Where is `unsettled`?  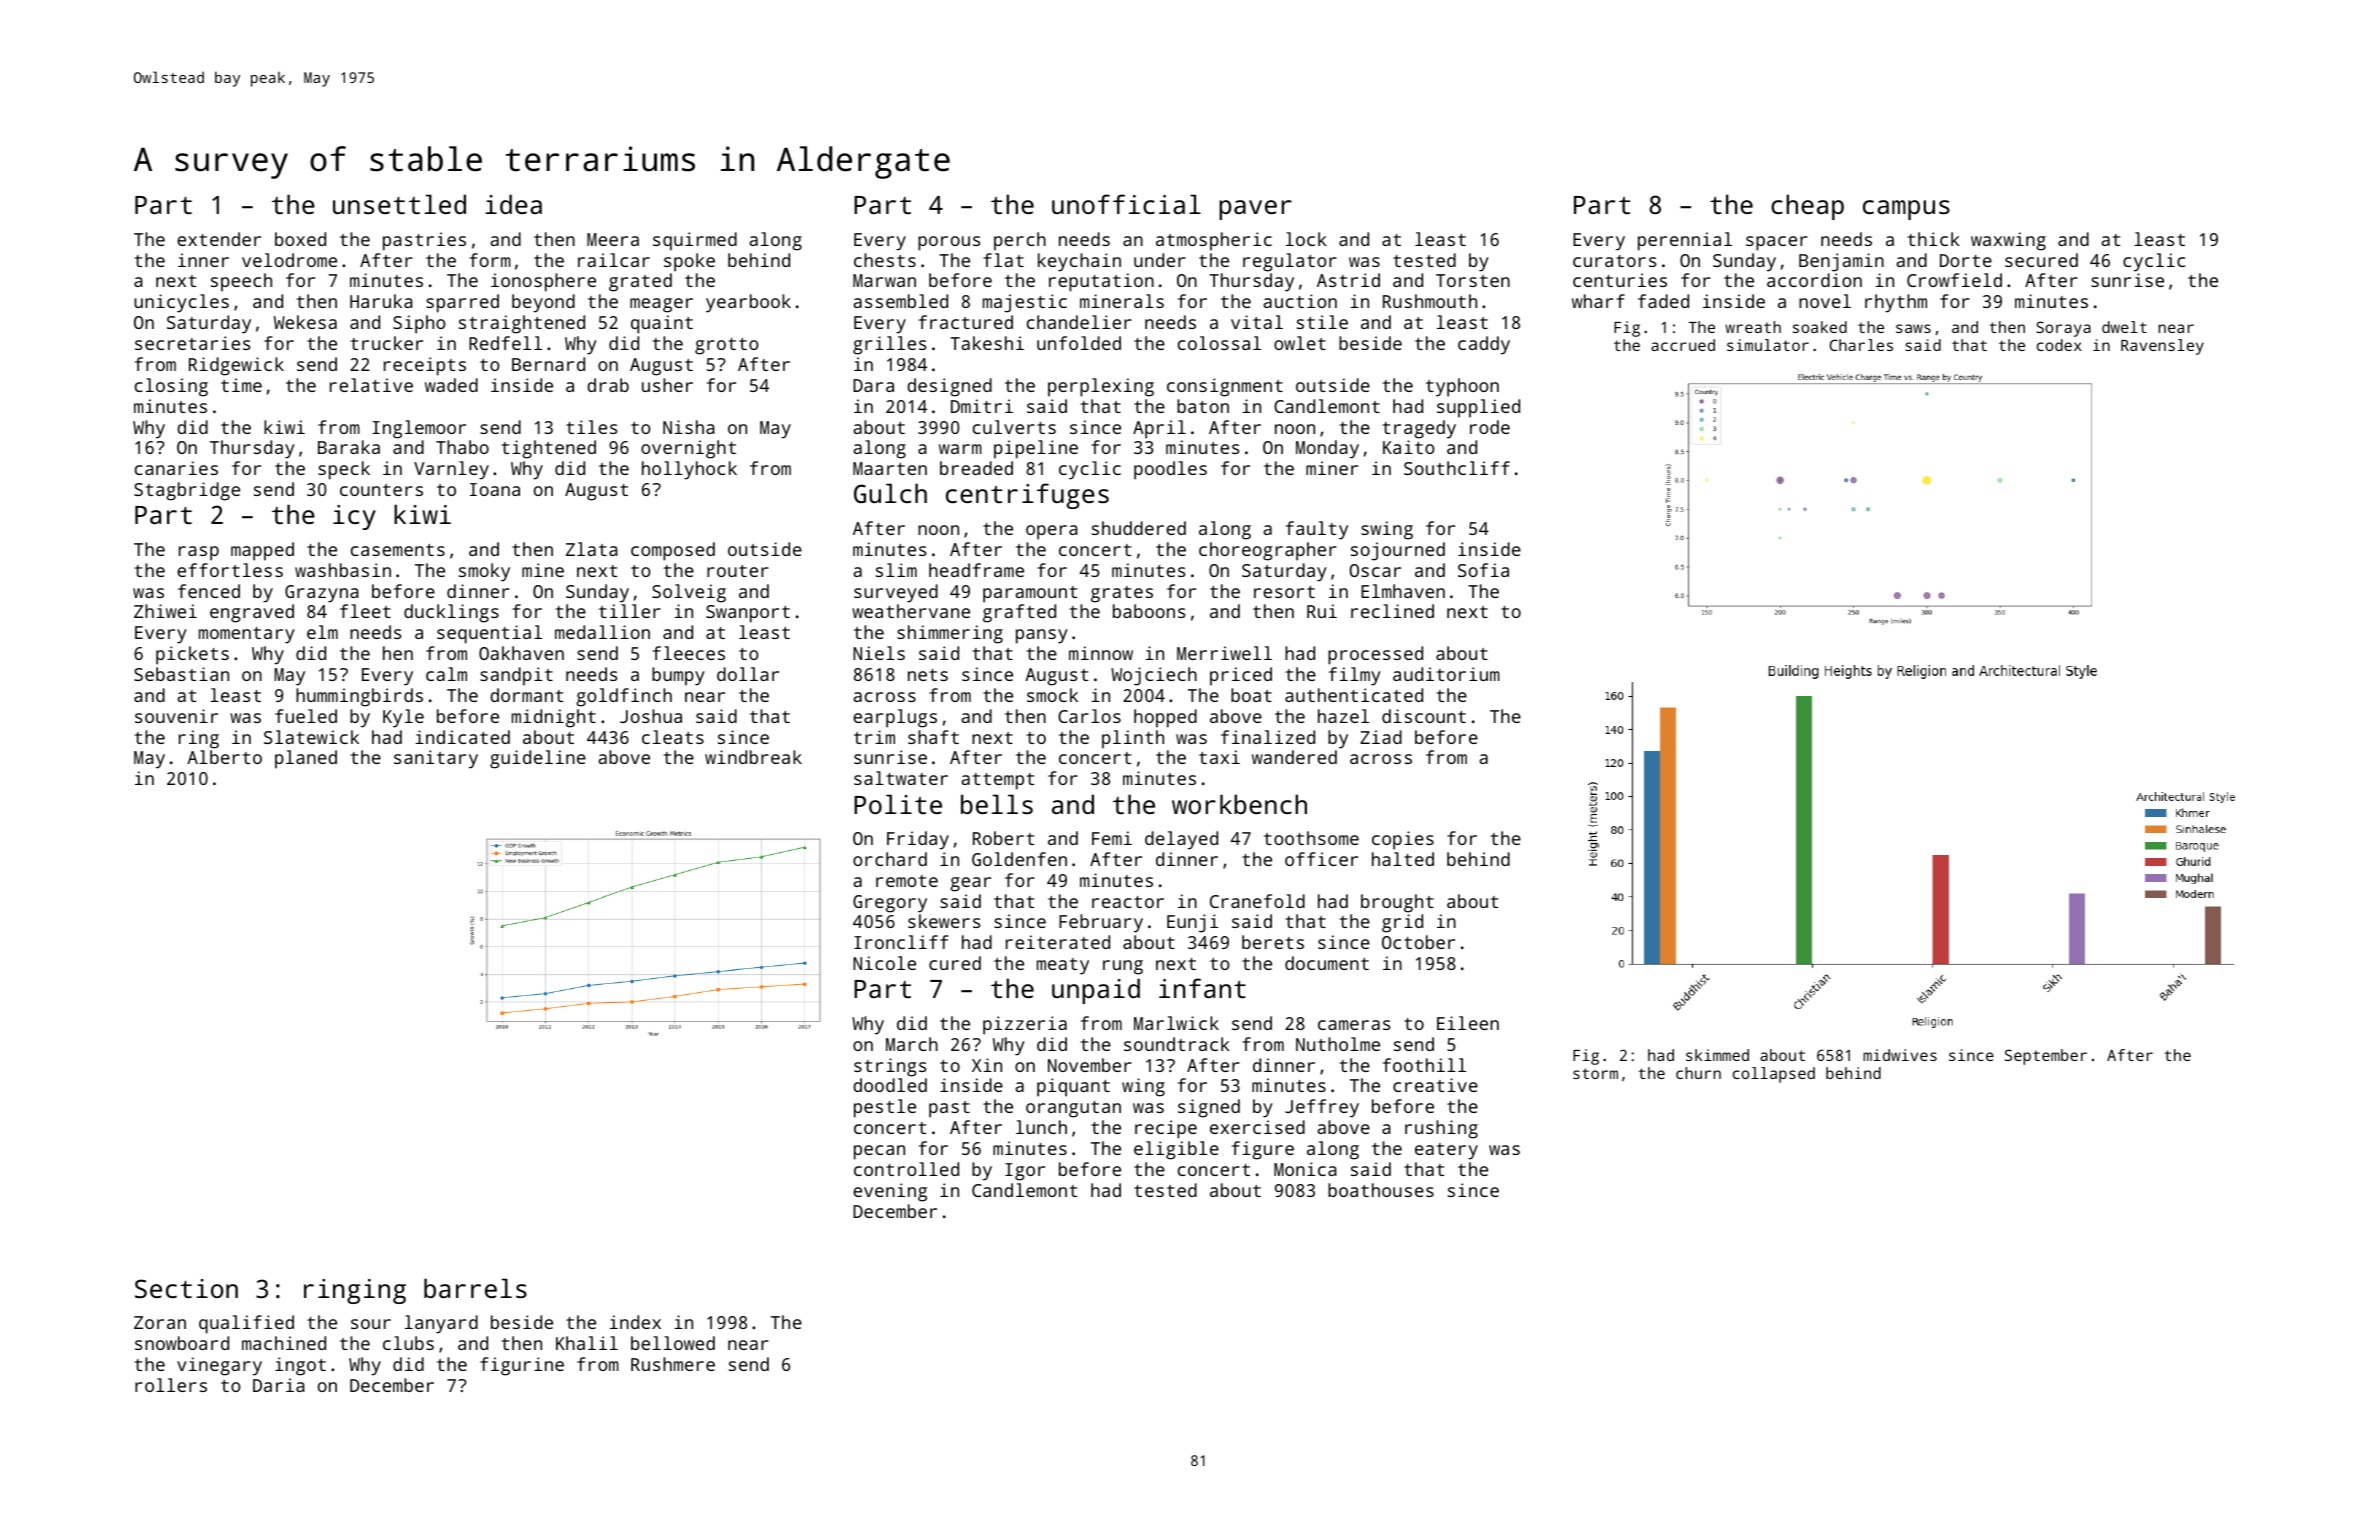
unsettled is located at coordinates (399, 204).
